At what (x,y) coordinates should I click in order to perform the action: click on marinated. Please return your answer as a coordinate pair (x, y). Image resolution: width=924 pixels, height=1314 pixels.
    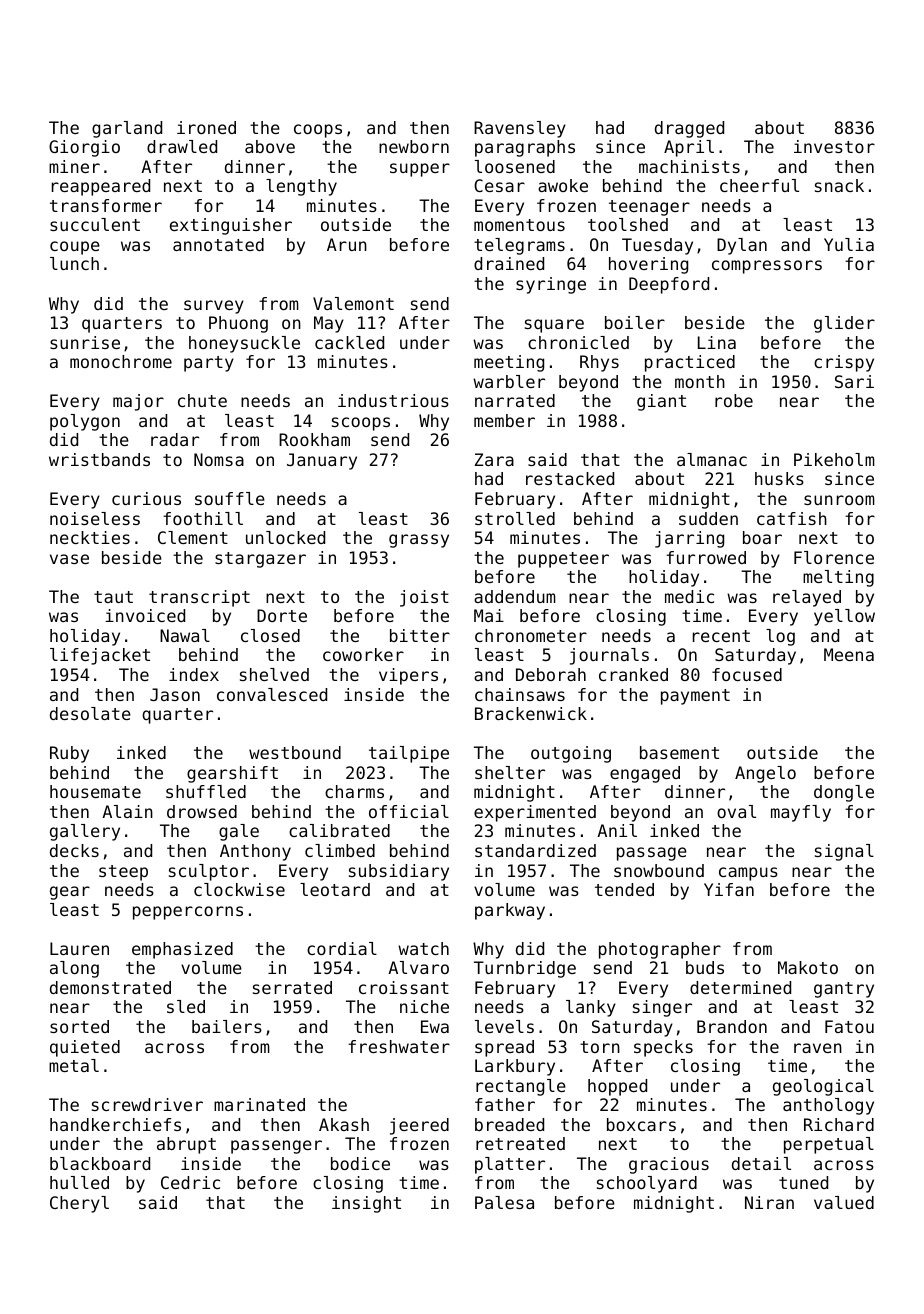
    Looking at the image, I should click on (259, 1104).
